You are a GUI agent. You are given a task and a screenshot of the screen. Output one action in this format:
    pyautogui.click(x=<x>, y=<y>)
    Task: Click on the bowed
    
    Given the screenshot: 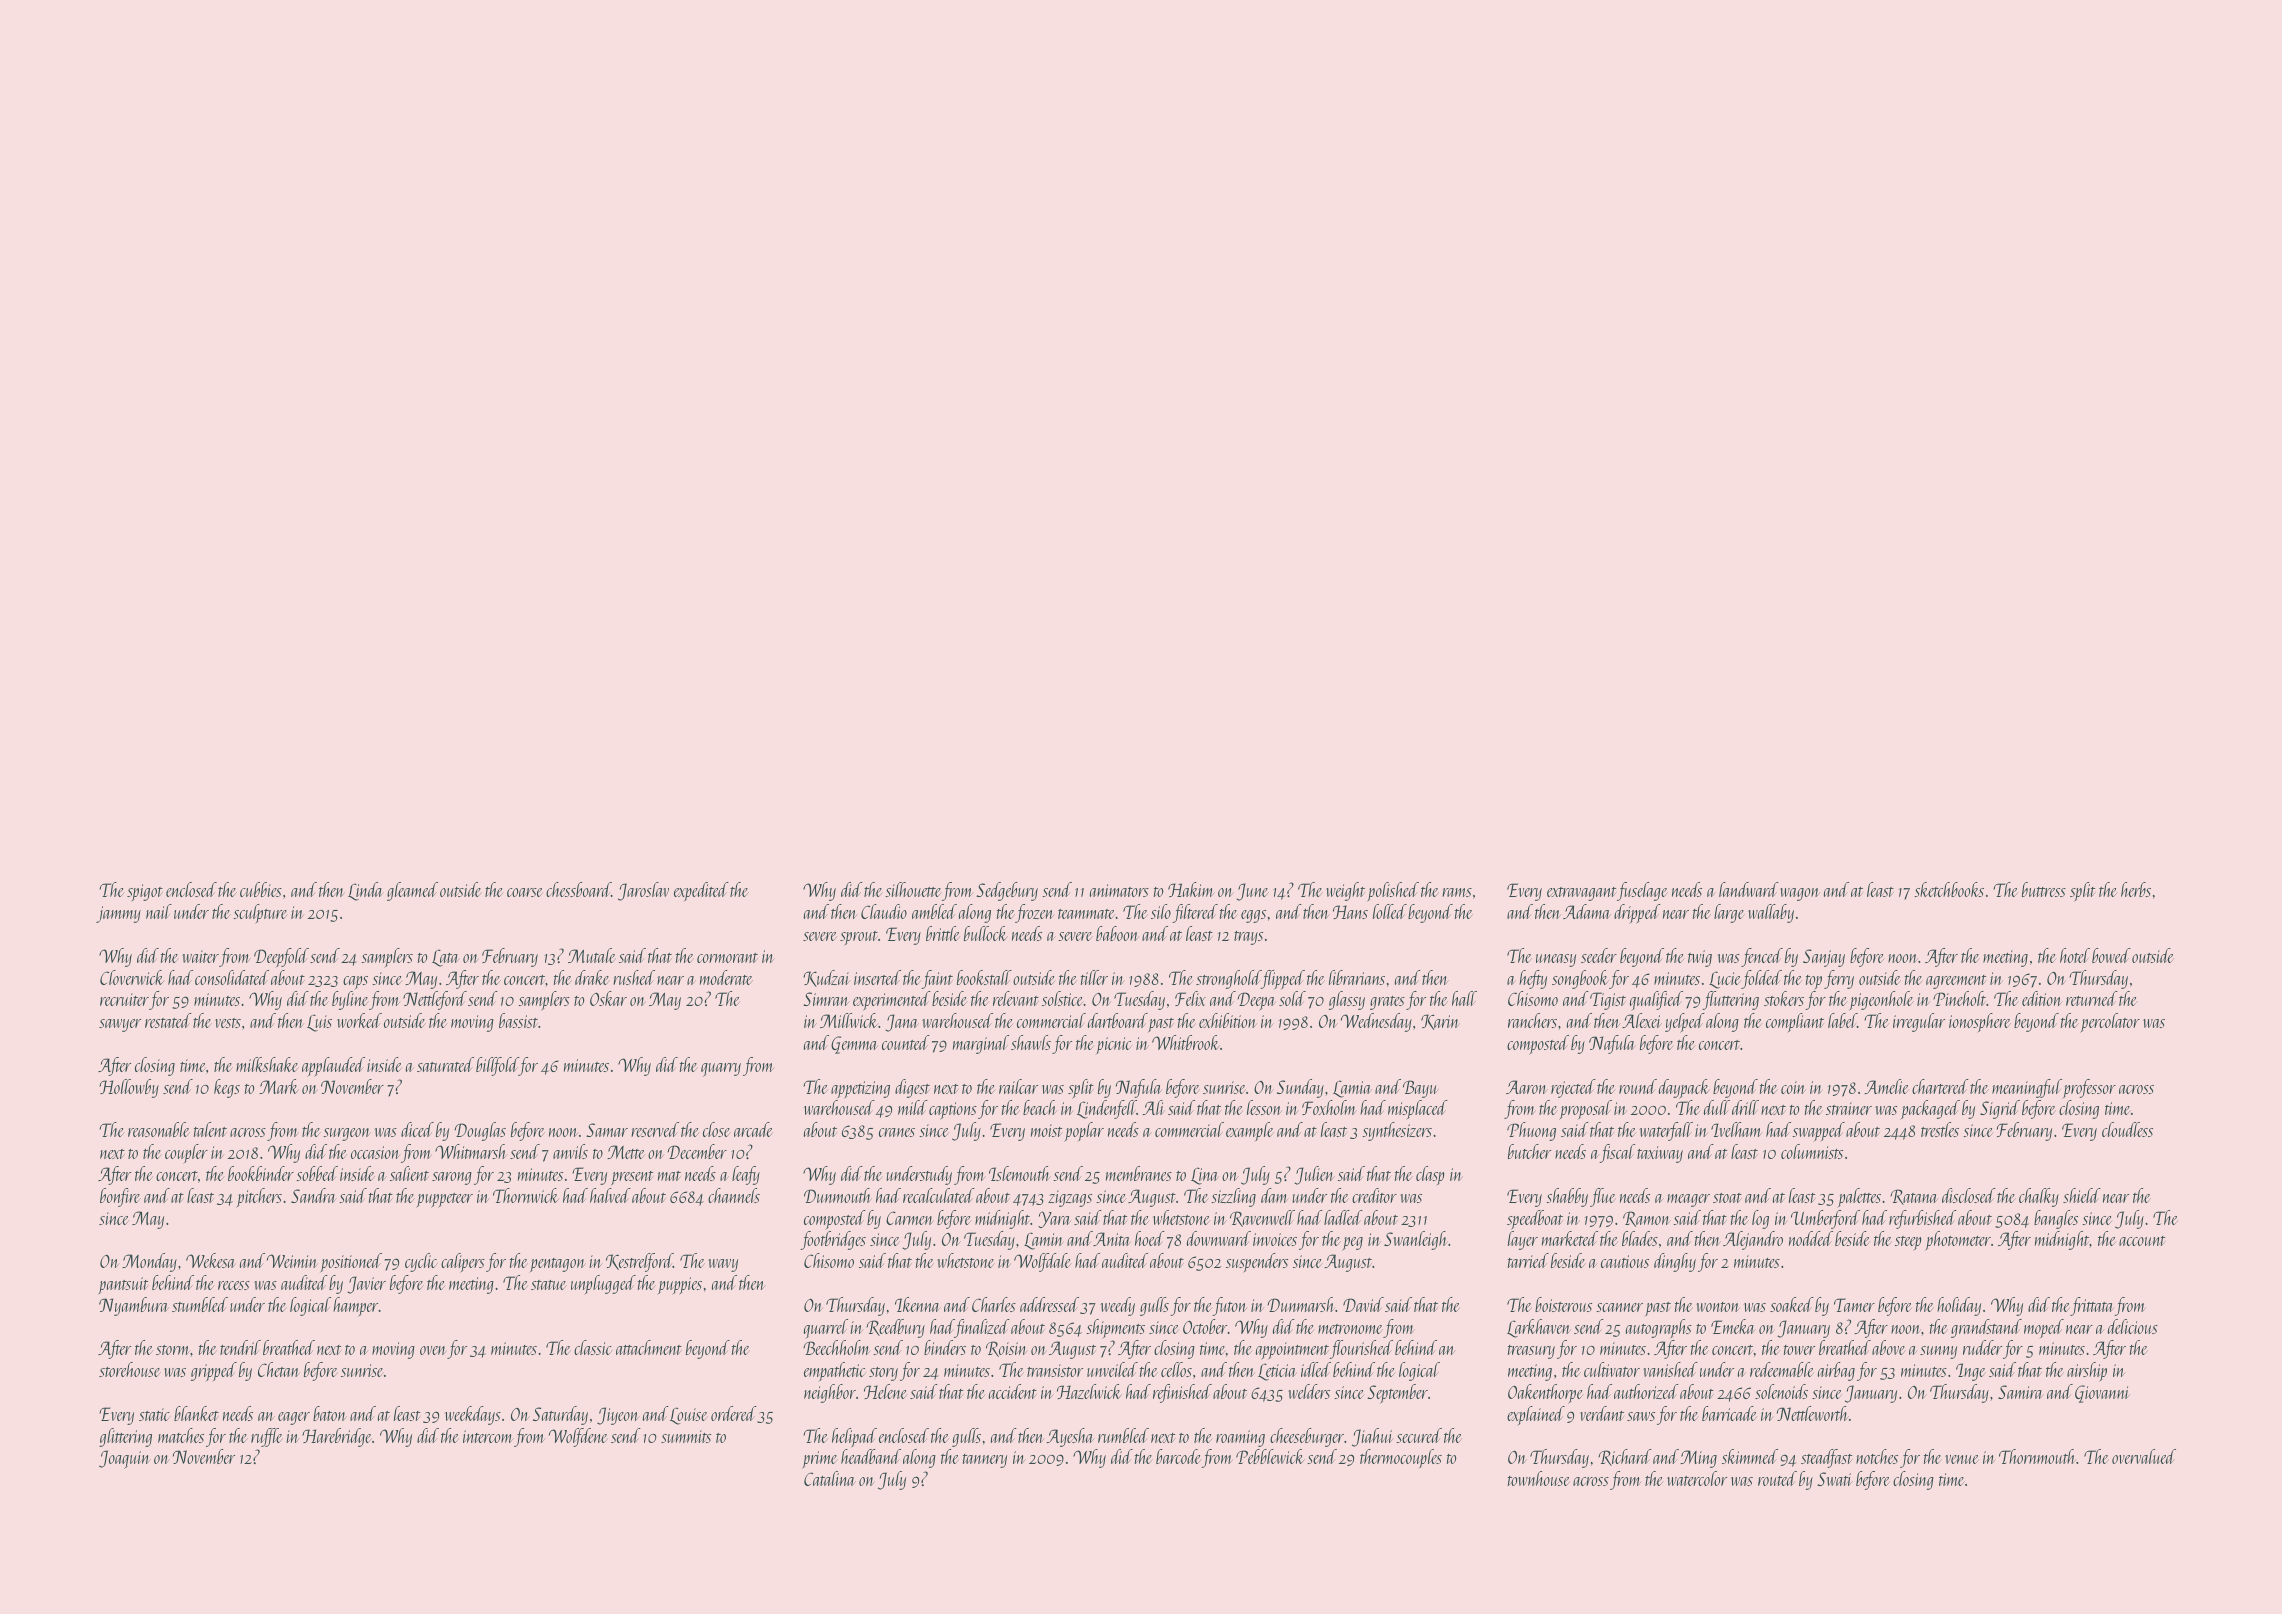 What is the action you would take?
    pyautogui.click(x=2111, y=955)
